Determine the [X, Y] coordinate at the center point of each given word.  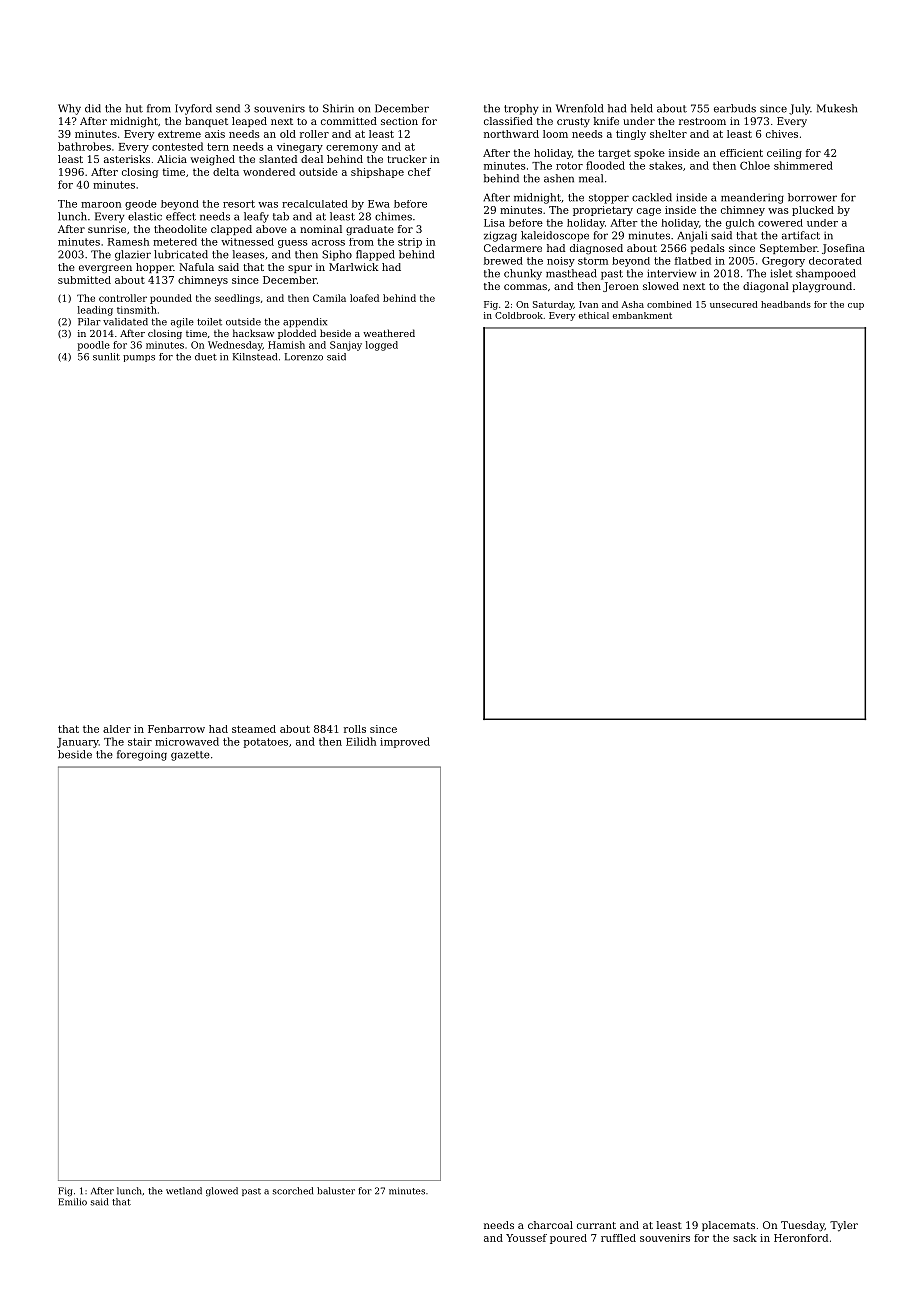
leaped [249, 122]
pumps [139, 358]
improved [405, 742]
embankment [642, 315]
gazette [190, 756]
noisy [561, 262]
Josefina [843, 249]
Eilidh [361, 741]
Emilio [72, 1202]
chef [419, 172]
